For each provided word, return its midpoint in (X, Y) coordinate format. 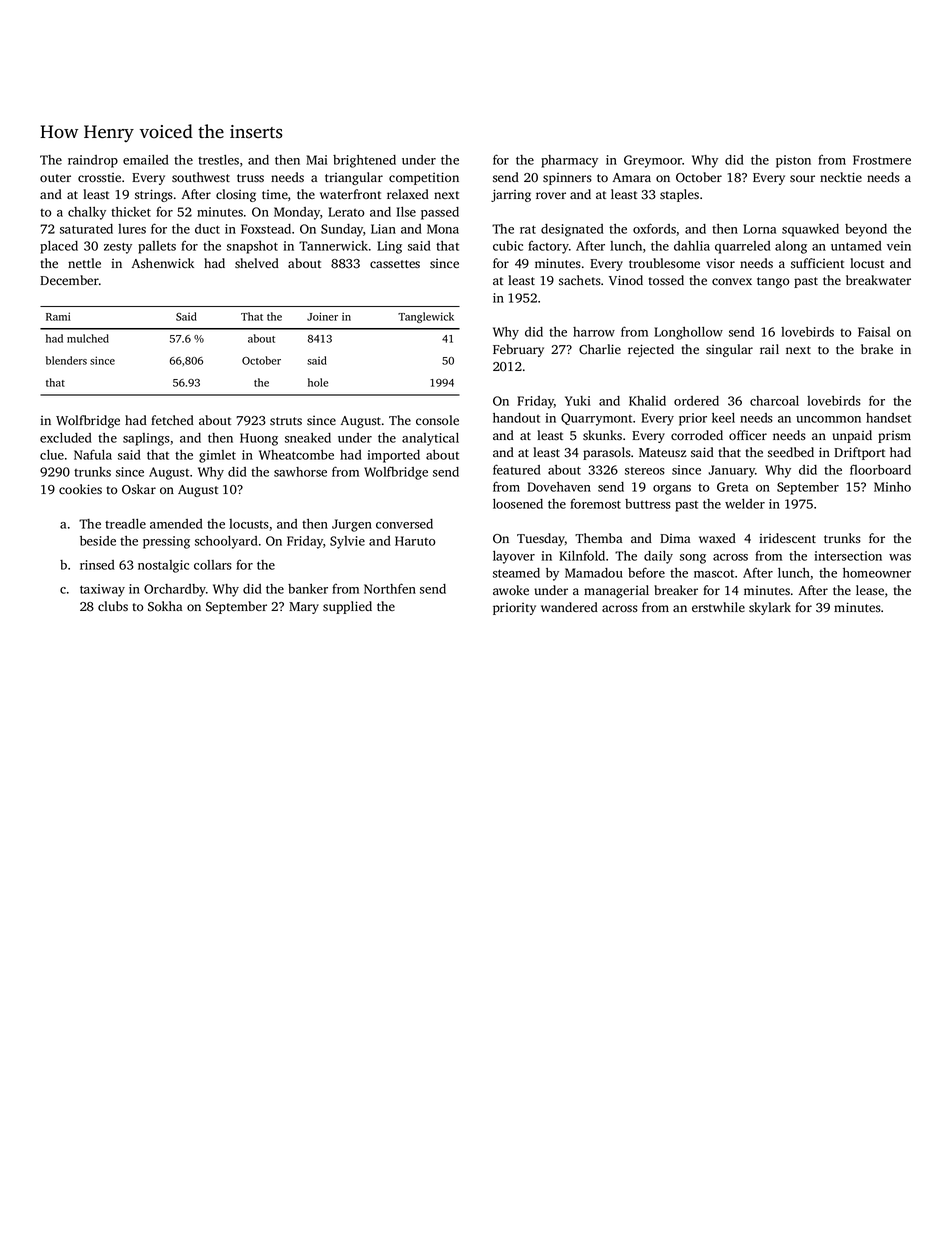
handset (888, 418)
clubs (113, 606)
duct (207, 229)
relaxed (408, 194)
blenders (66, 360)
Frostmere (882, 160)
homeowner (877, 573)
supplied (347, 607)
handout (516, 418)
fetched (172, 420)
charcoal (774, 401)
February (518, 350)
